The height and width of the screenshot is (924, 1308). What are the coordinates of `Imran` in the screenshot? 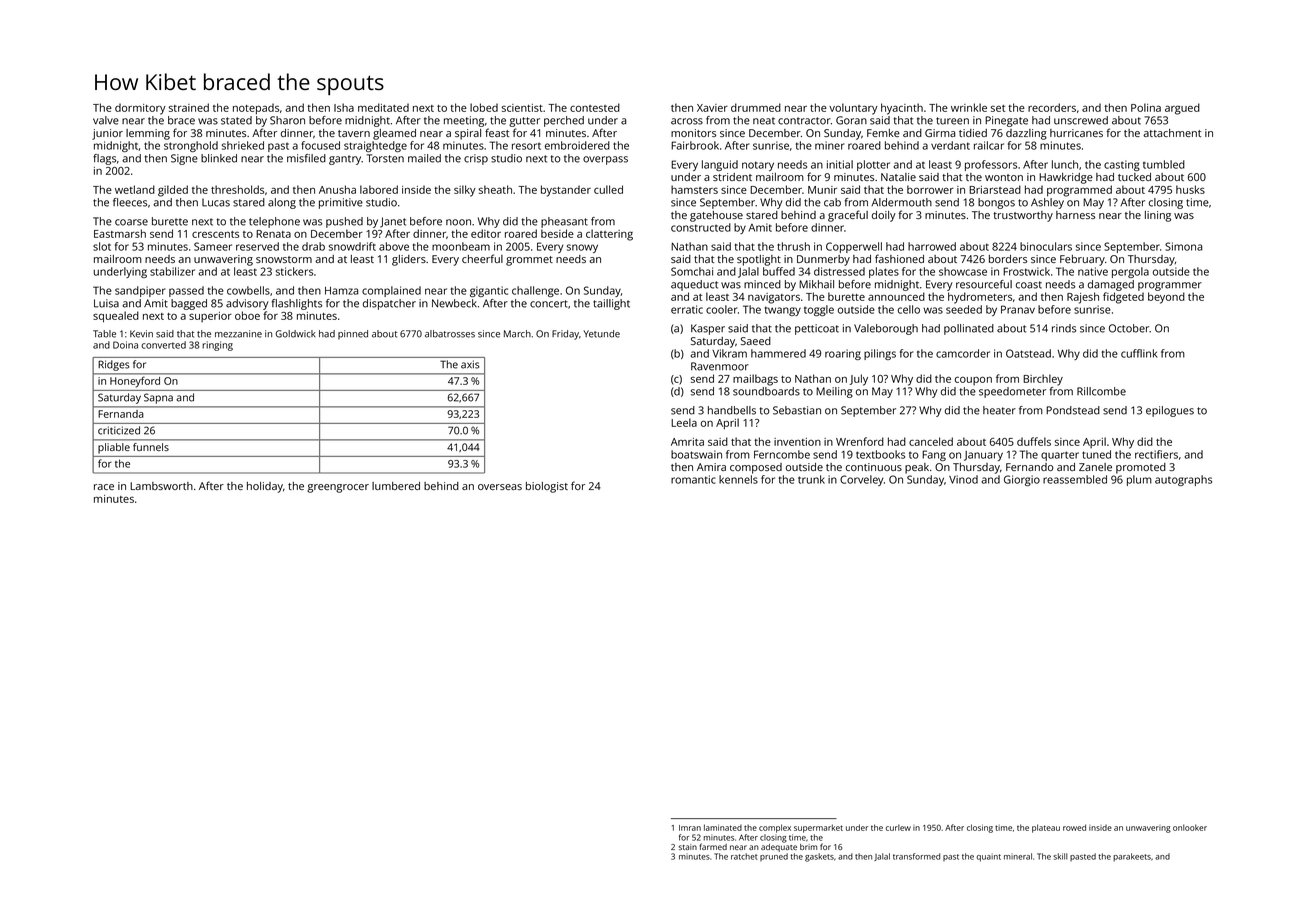 It's located at (690, 828).
